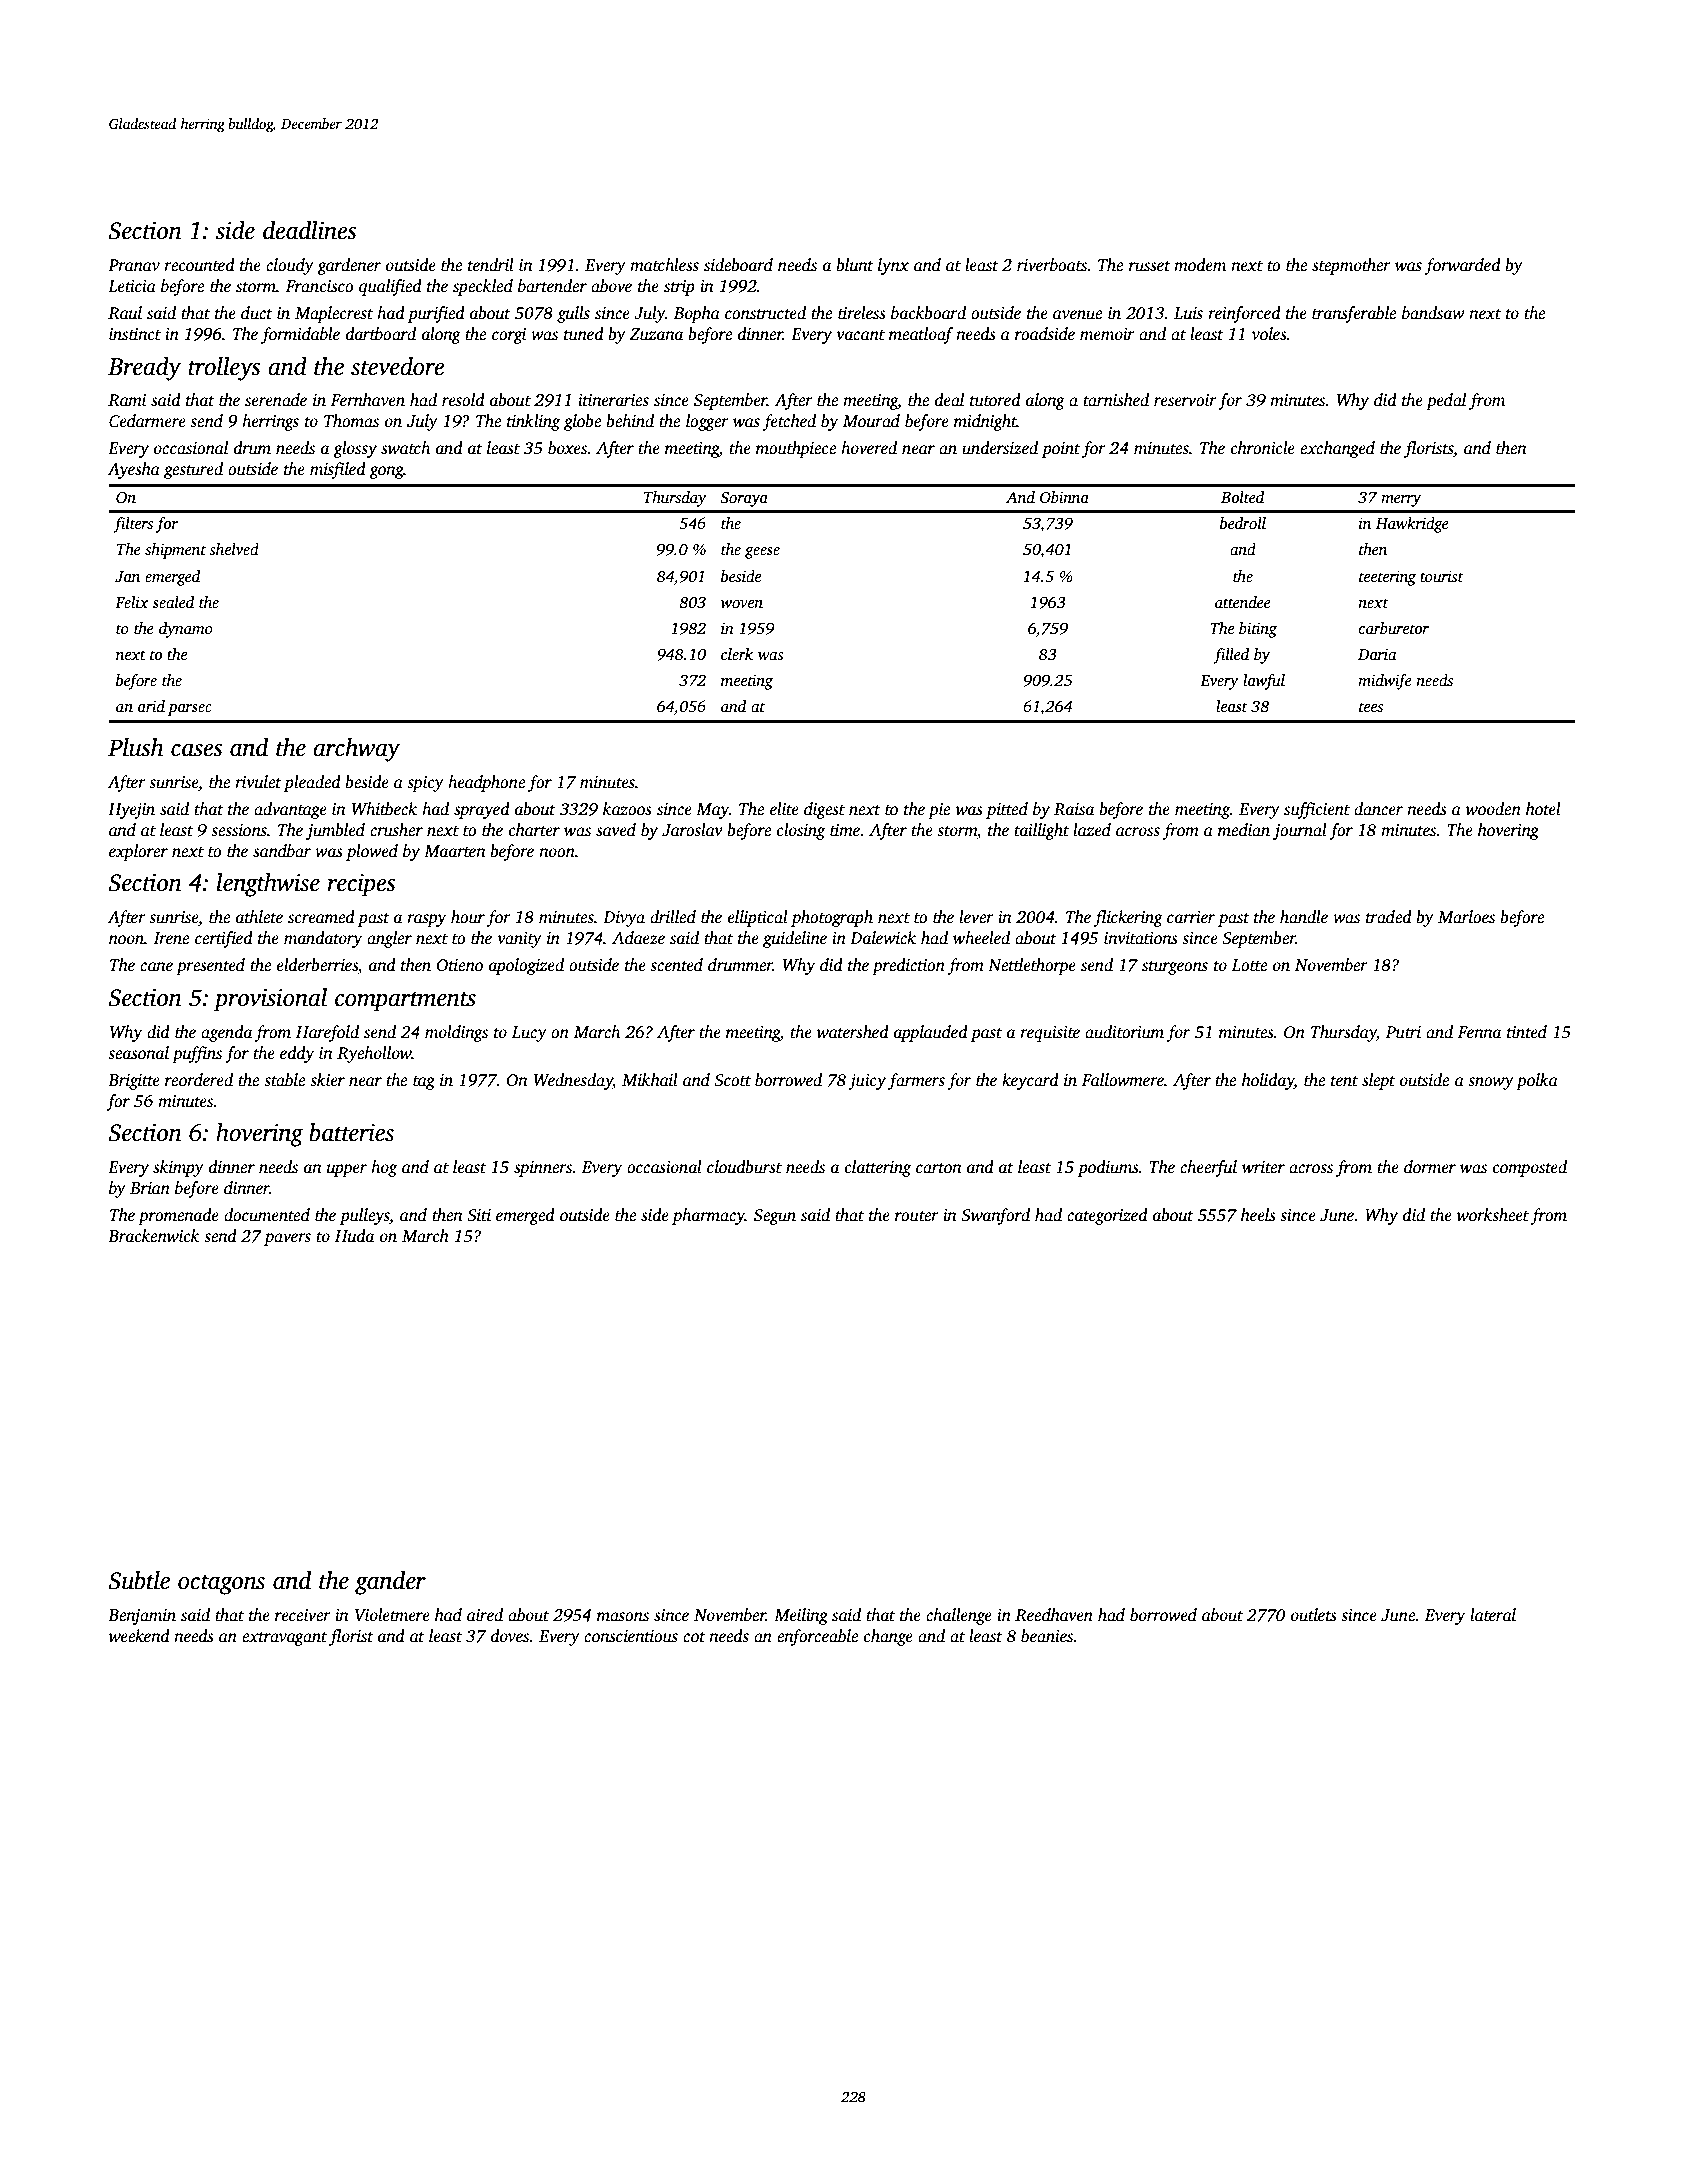 The height and width of the document is (2178, 1683). I want to click on clattering, so click(878, 1168).
